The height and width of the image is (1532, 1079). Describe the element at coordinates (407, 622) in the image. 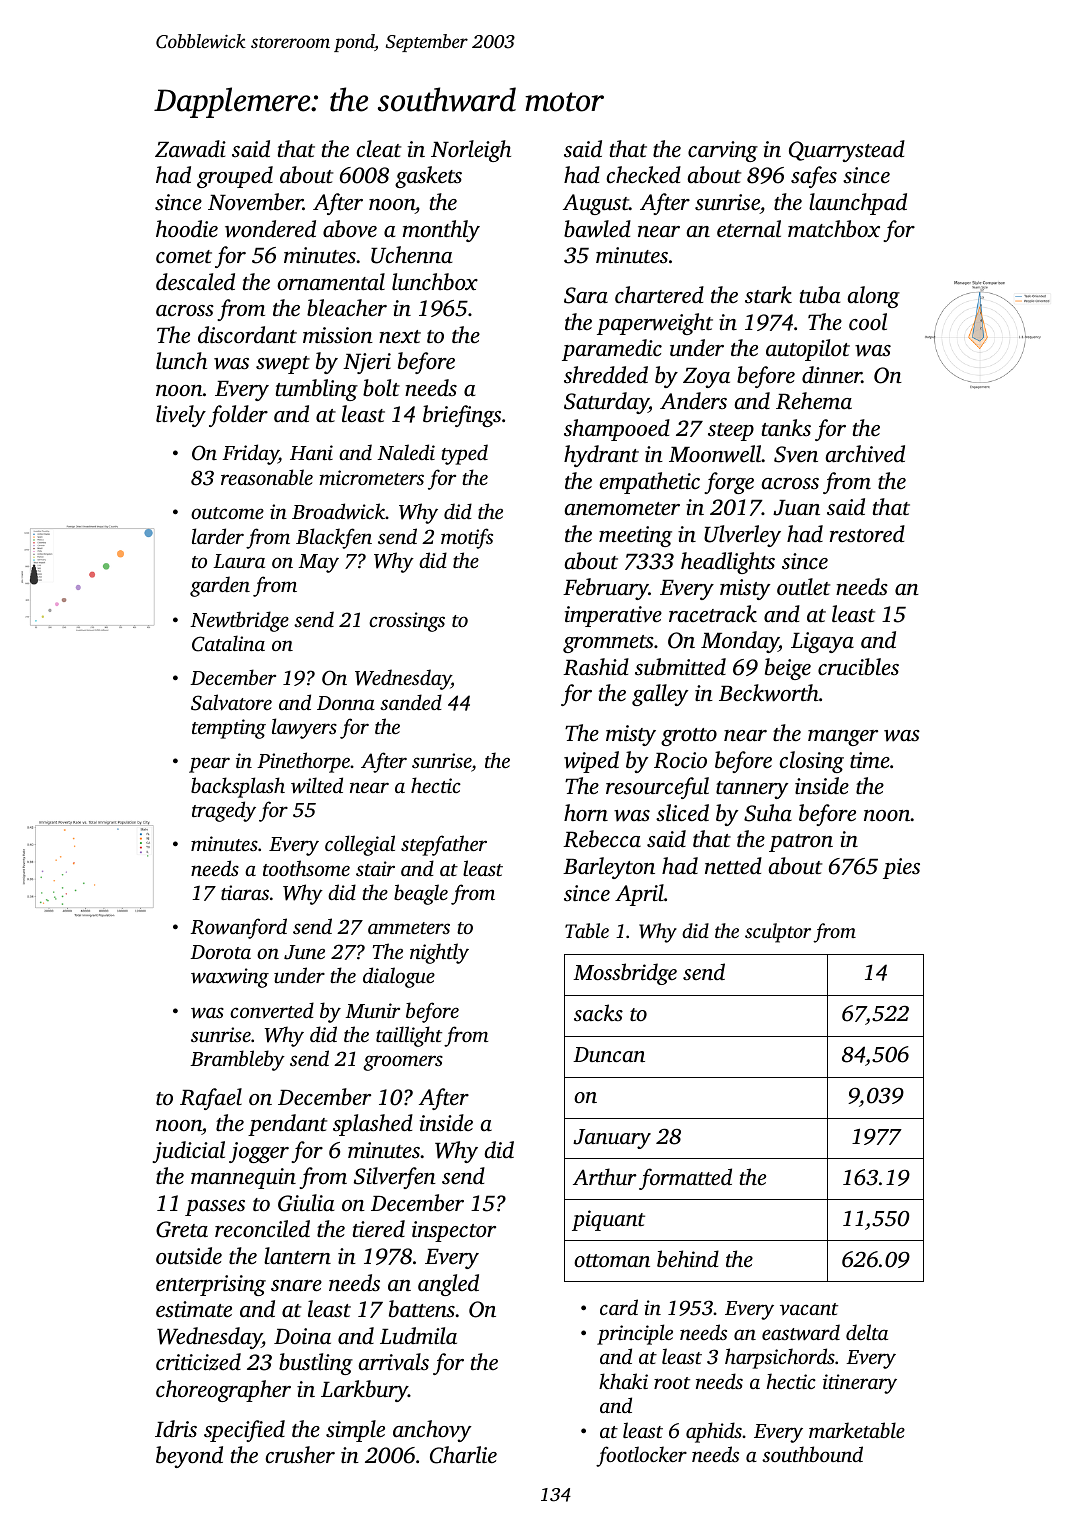

I see `crossings` at that location.
